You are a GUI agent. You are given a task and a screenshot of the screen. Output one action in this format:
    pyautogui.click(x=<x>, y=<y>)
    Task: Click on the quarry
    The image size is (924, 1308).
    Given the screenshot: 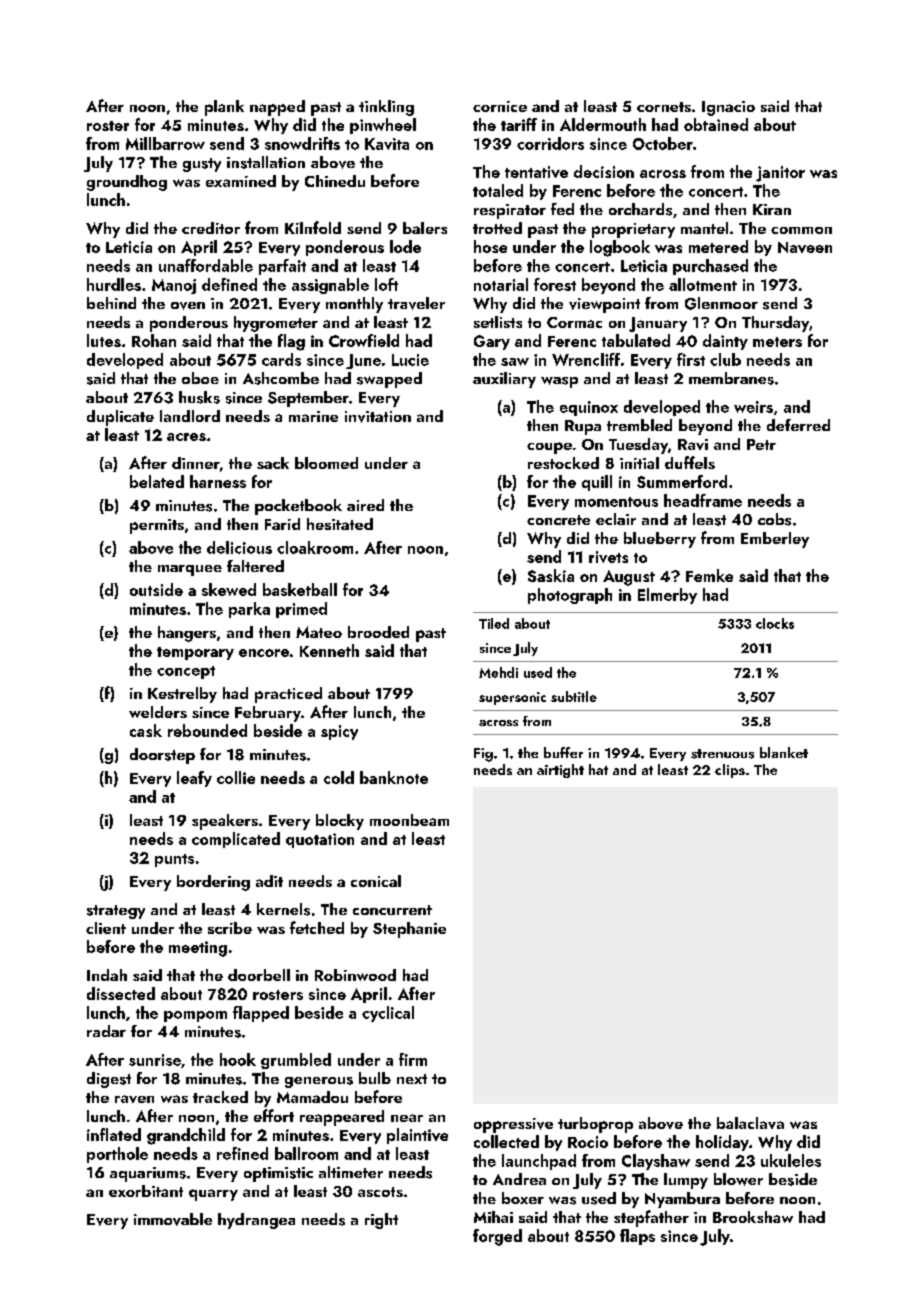 What is the action you would take?
    pyautogui.click(x=213, y=1195)
